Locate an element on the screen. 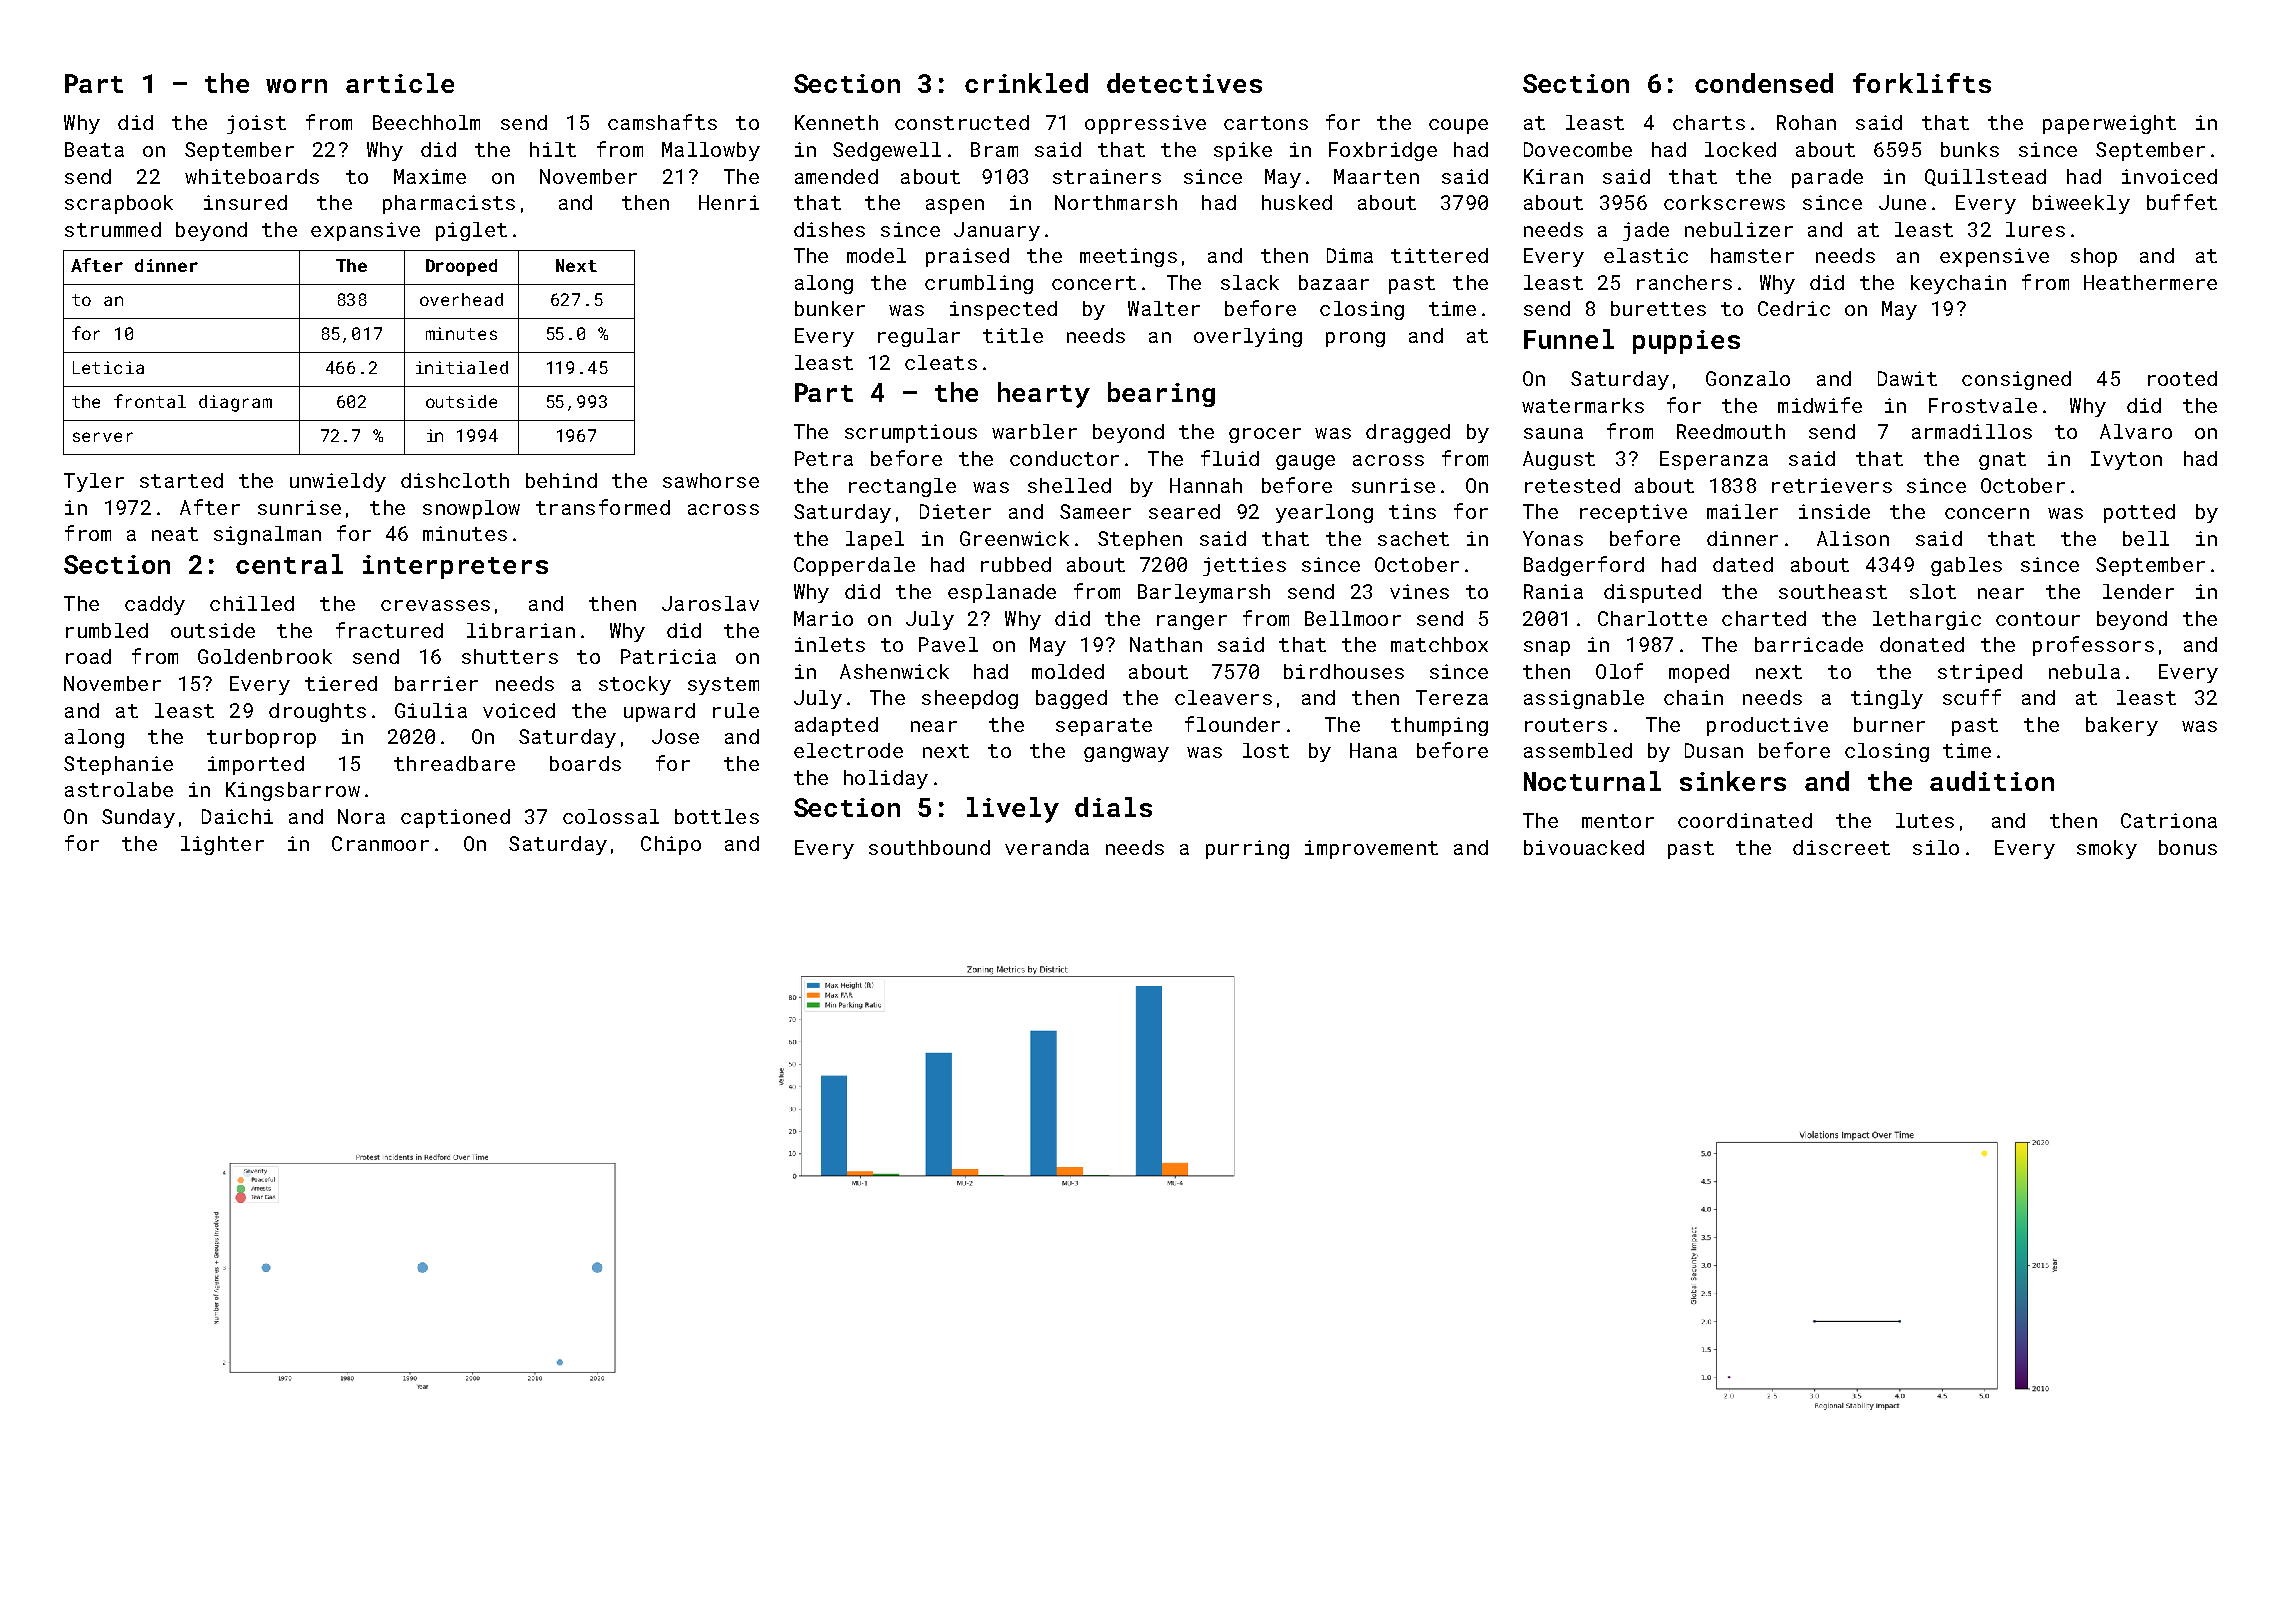 The height and width of the screenshot is (1614, 2282). Charlotte is located at coordinates (1652, 618).
